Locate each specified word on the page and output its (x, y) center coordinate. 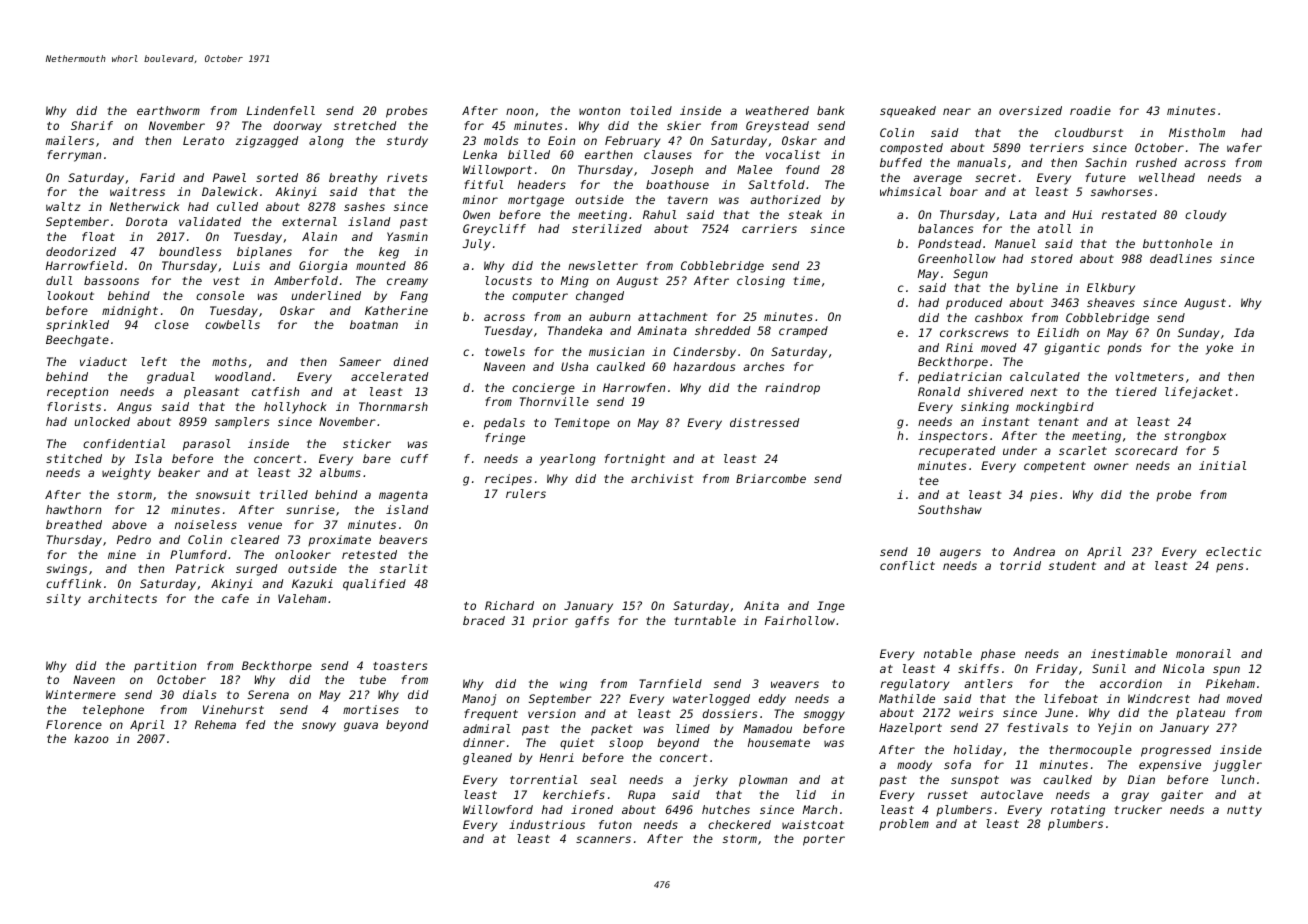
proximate (339, 540)
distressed (765, 422)
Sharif (92, 125)
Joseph (672, 171)
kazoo (91, 738)
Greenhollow (957, 258)
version (552, 713)
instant (1005, 421)
